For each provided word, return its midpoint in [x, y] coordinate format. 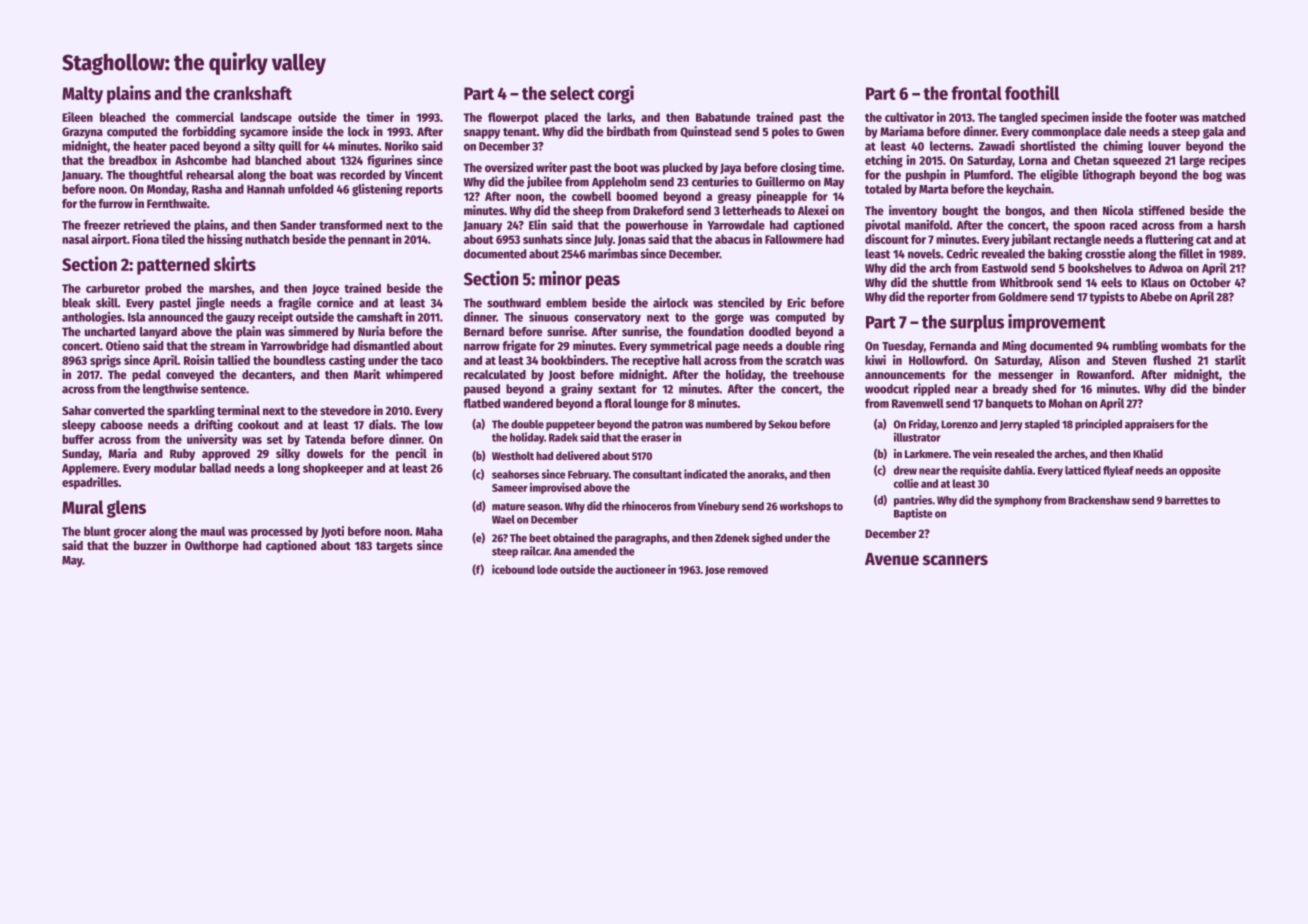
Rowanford [1104, 374]
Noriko [402, 145]
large [1192, 161]
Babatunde [723, 117]
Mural [83, 507]
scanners [955, 560]
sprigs [105, 361]
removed [748, 569]
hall [692, 360]
